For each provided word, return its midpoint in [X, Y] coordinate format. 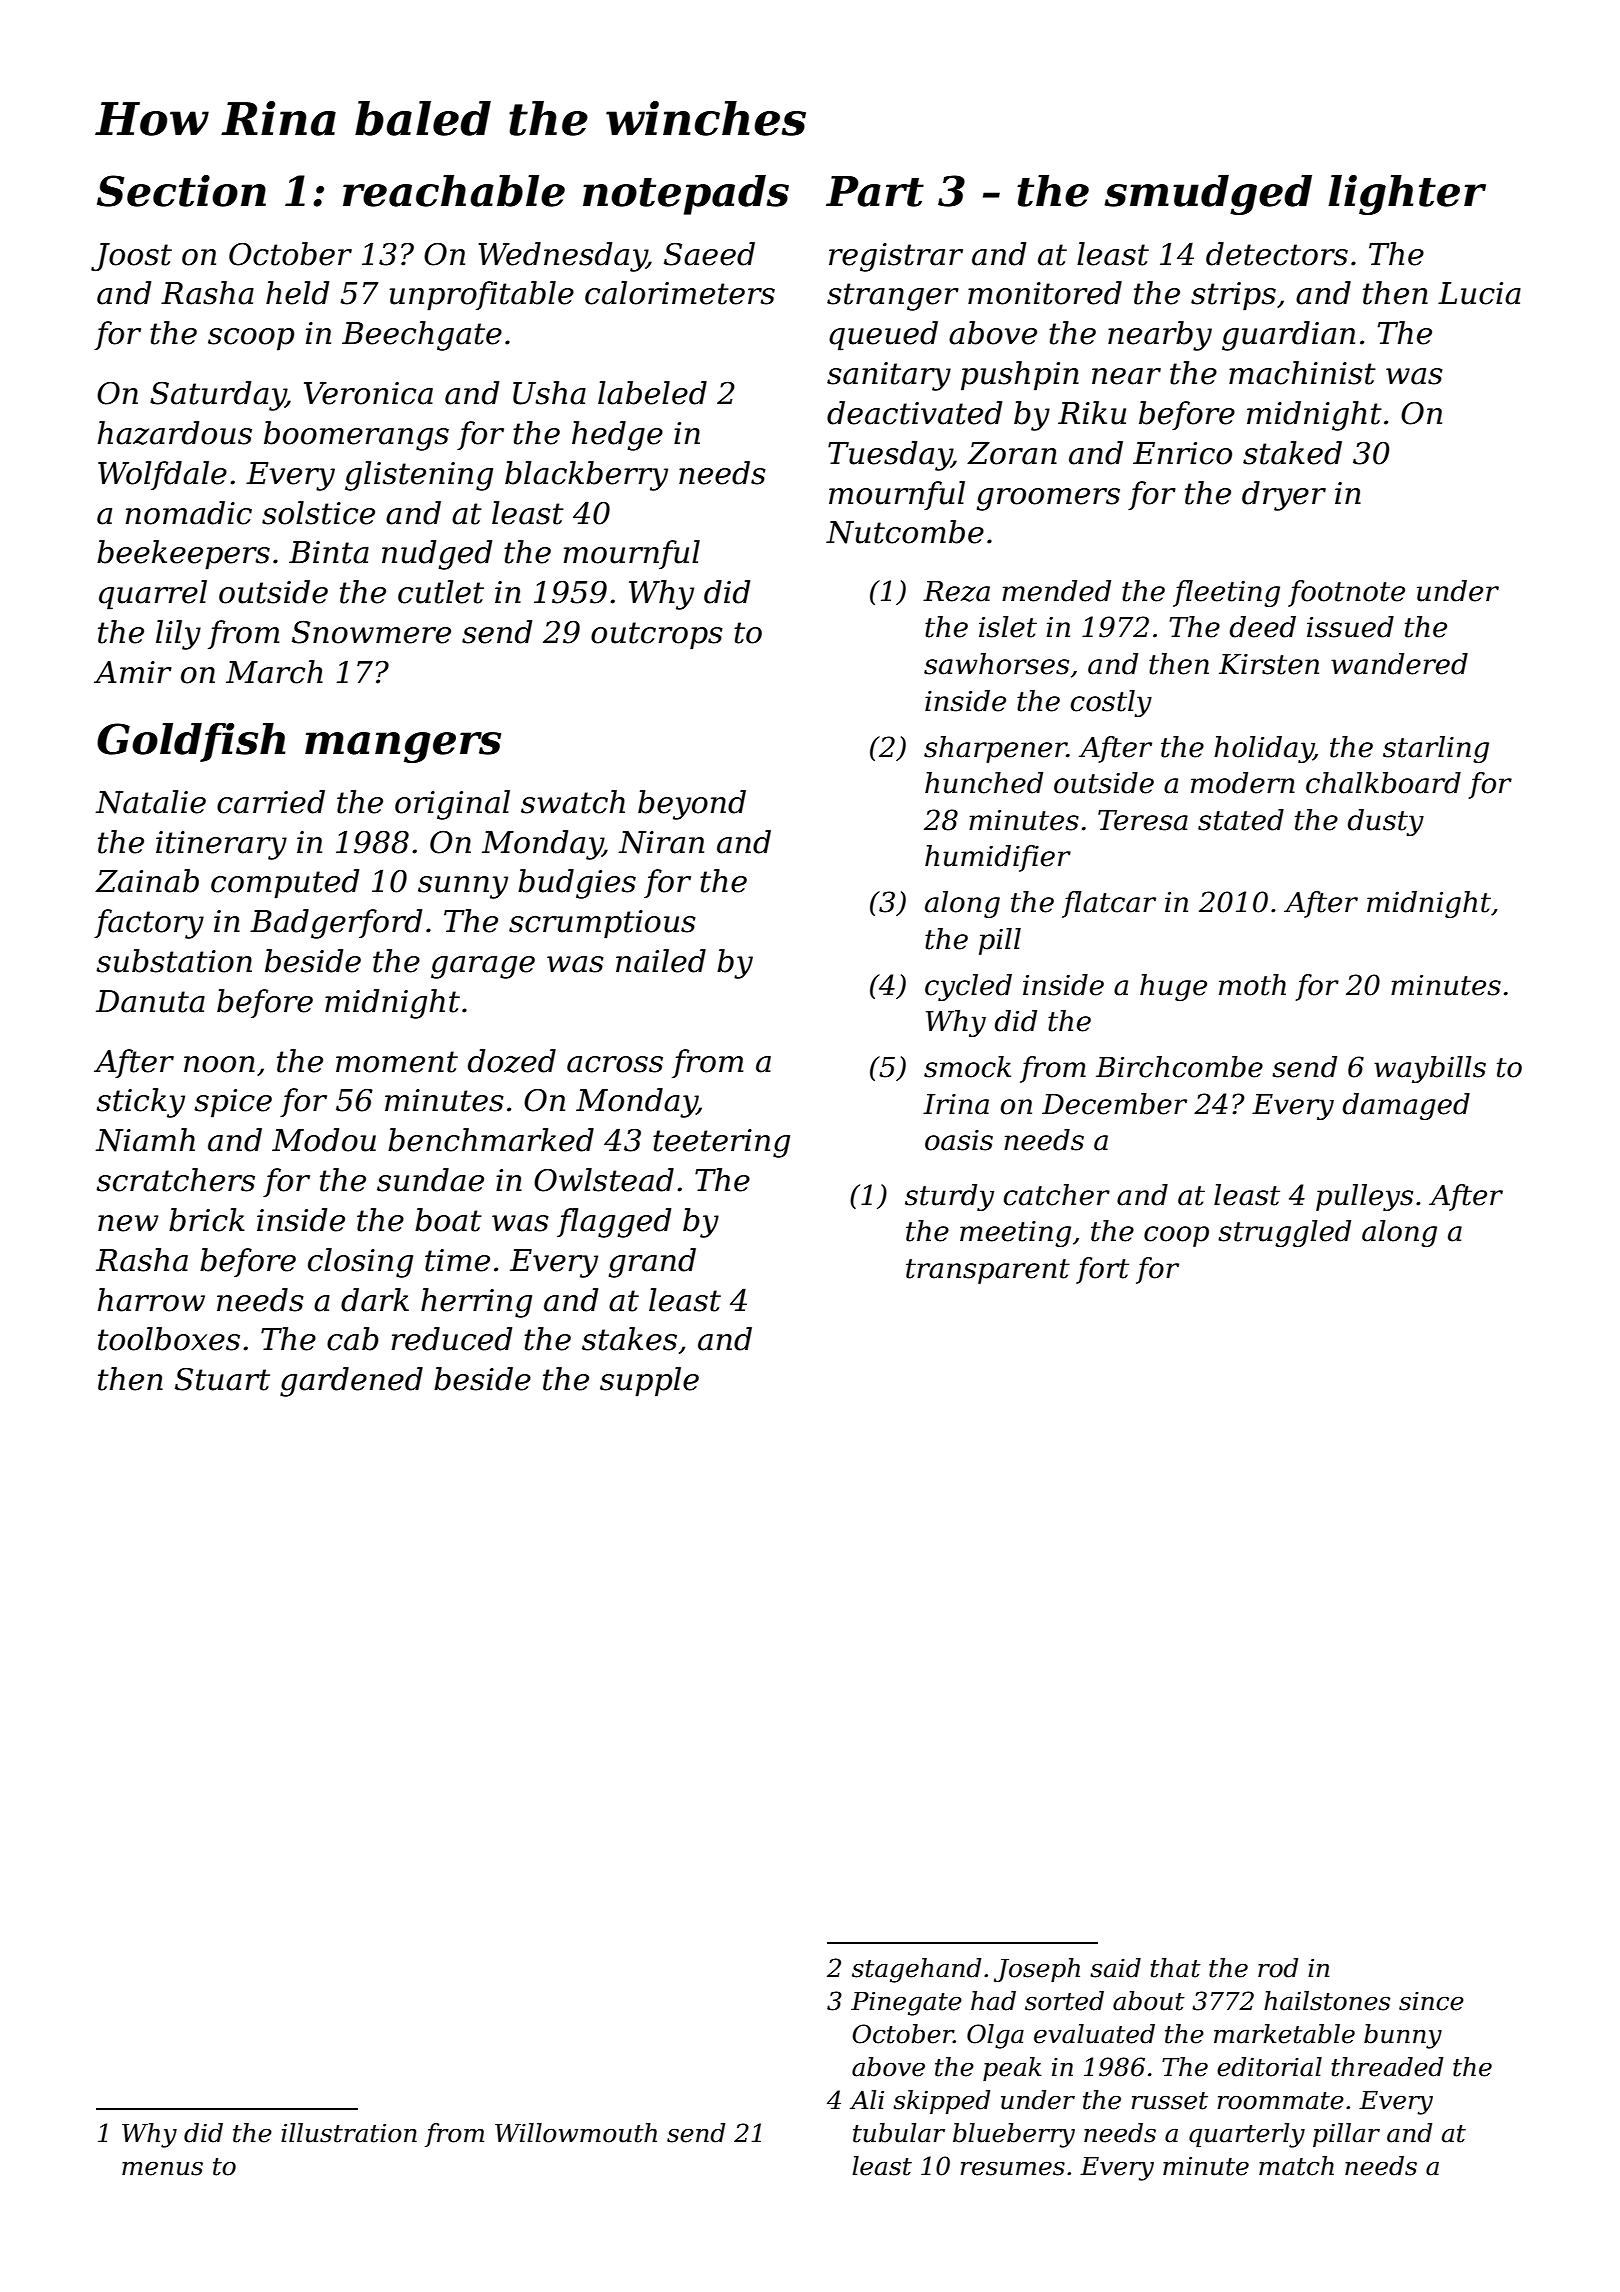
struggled [1284, 1233]
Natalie [150, 802]
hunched [984, 783]
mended [1056, 591]
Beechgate [422, 336]
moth [1252, 985]
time [457, 1260]
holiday [1264, 749]
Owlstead [604, 1180]
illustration [349, 2133]
